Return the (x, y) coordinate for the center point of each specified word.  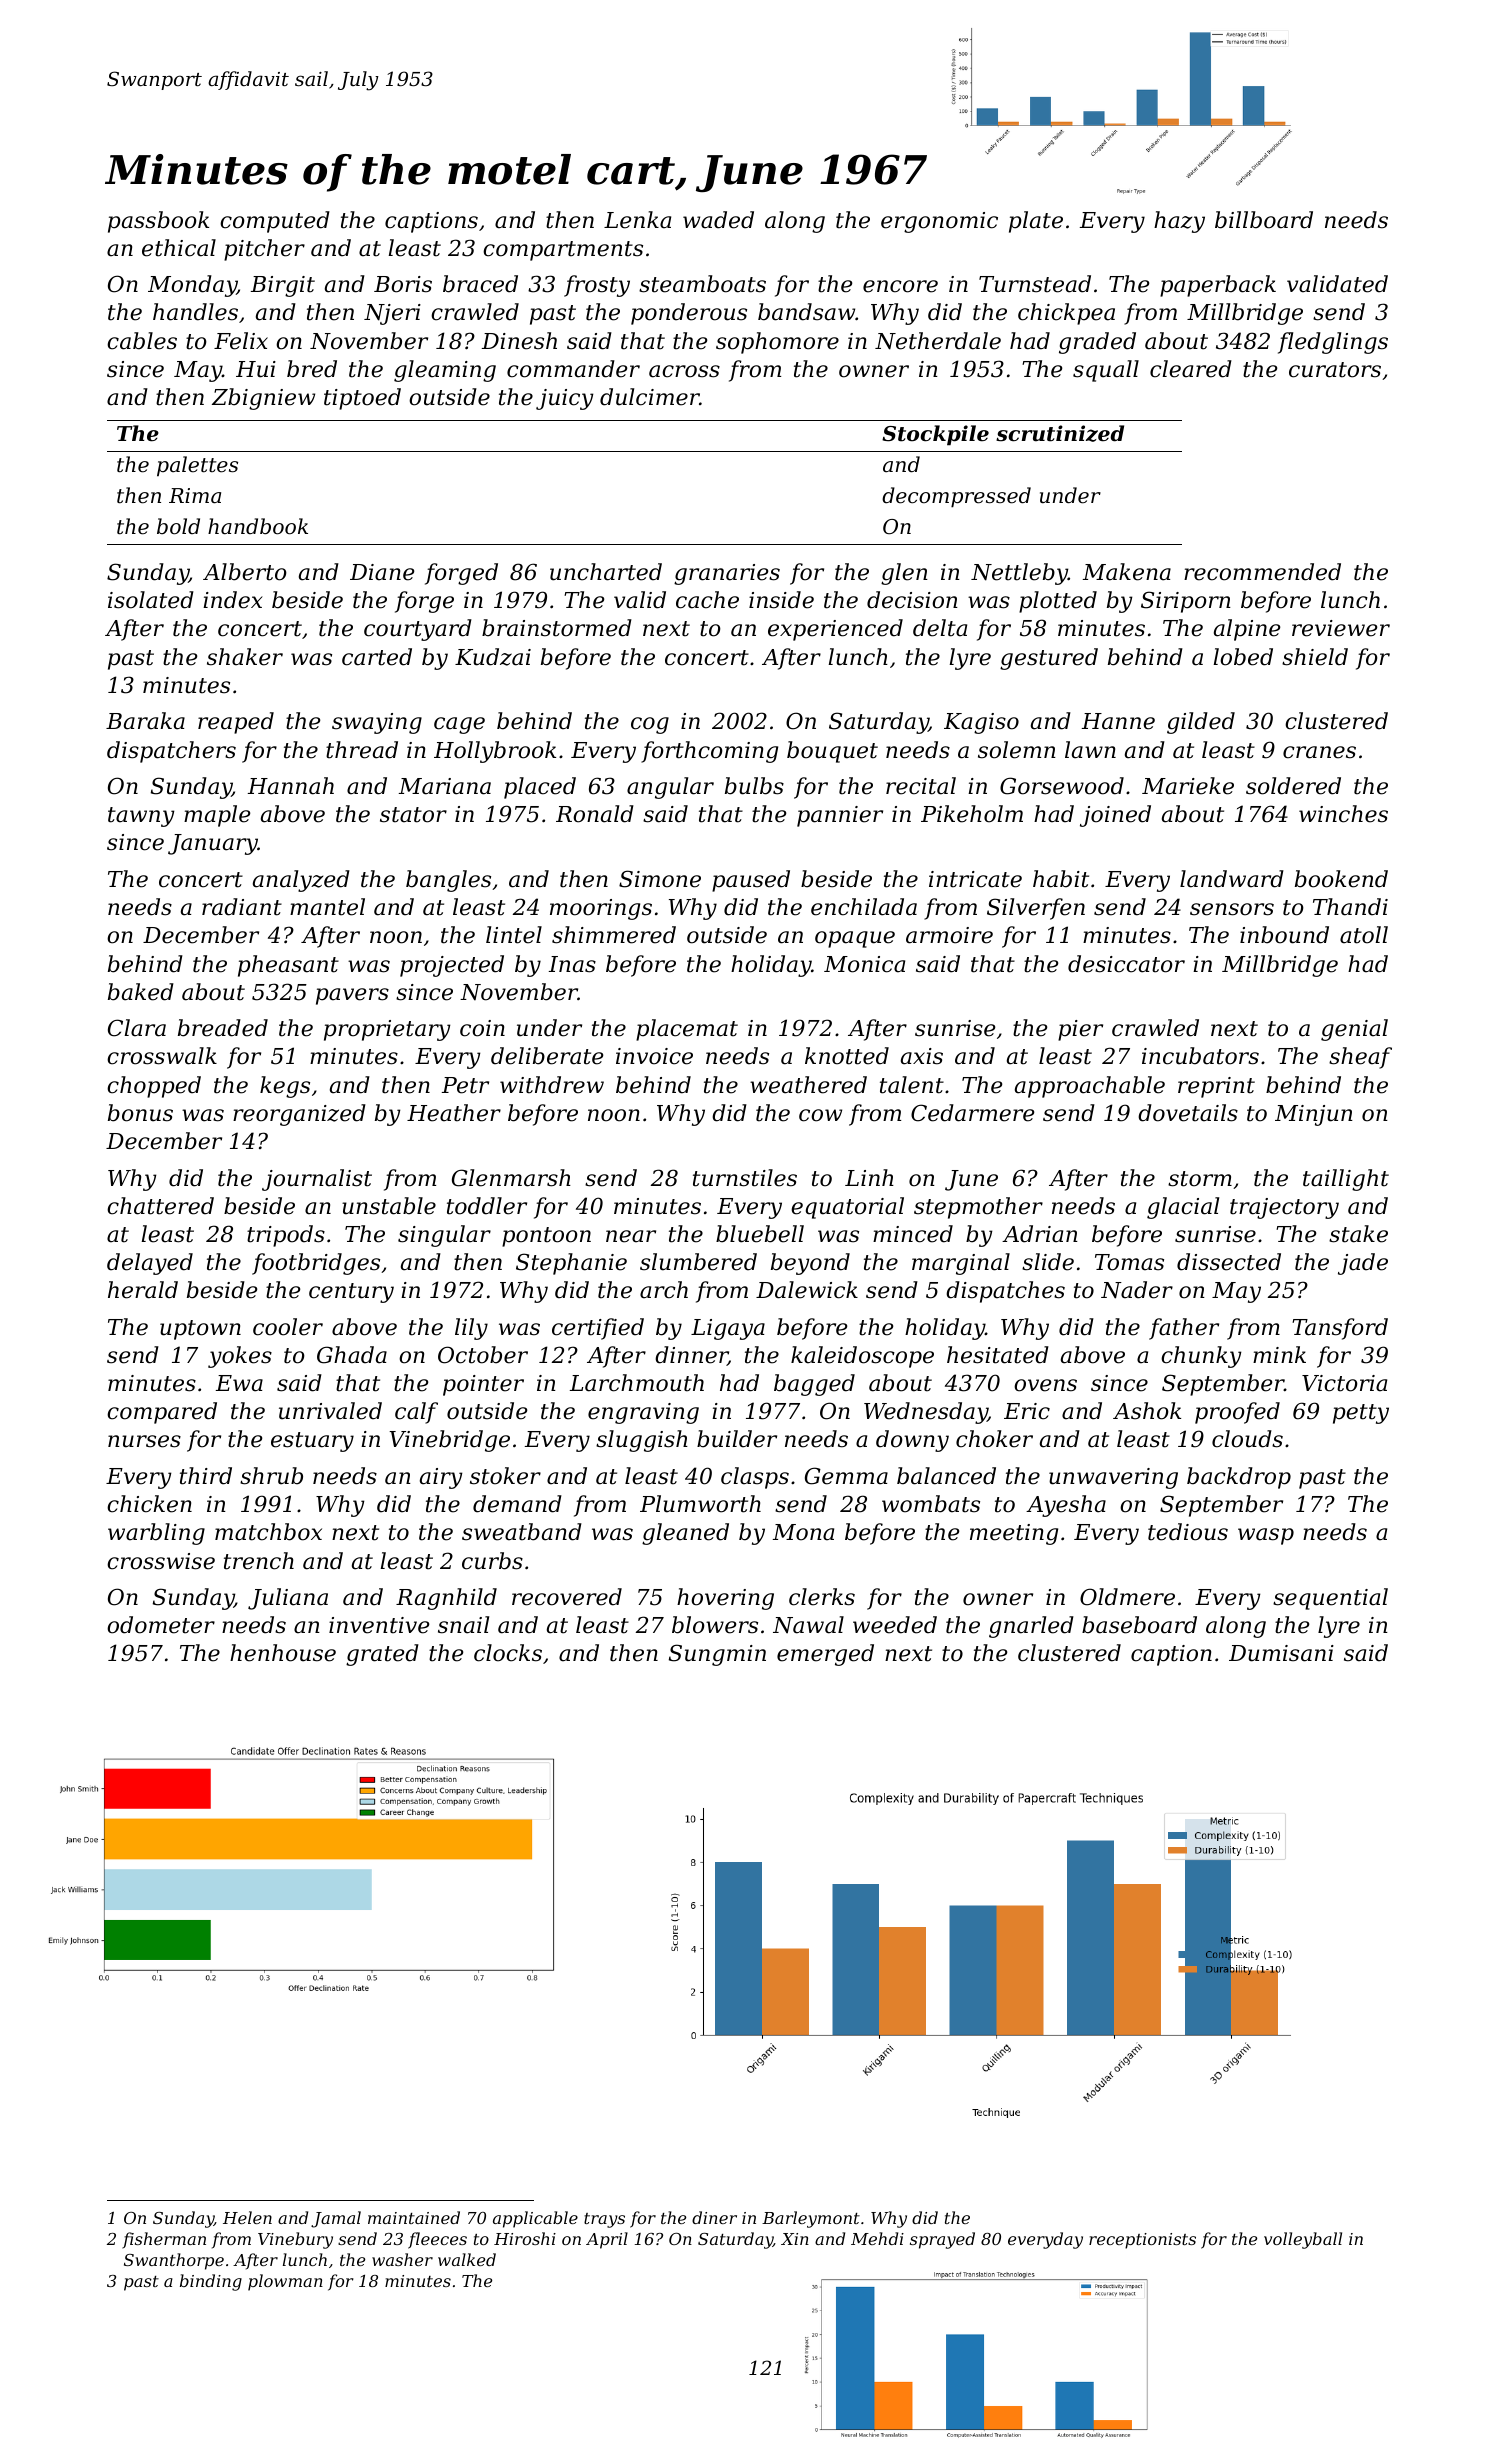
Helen (247, 2217)
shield (1315, 657)
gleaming (445, 371)
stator (413, 815)
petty (1361, 1414)
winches (1343, 814)
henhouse (283, 1653)
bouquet (832, 752)
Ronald (595, 814)
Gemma (846, 1476)
